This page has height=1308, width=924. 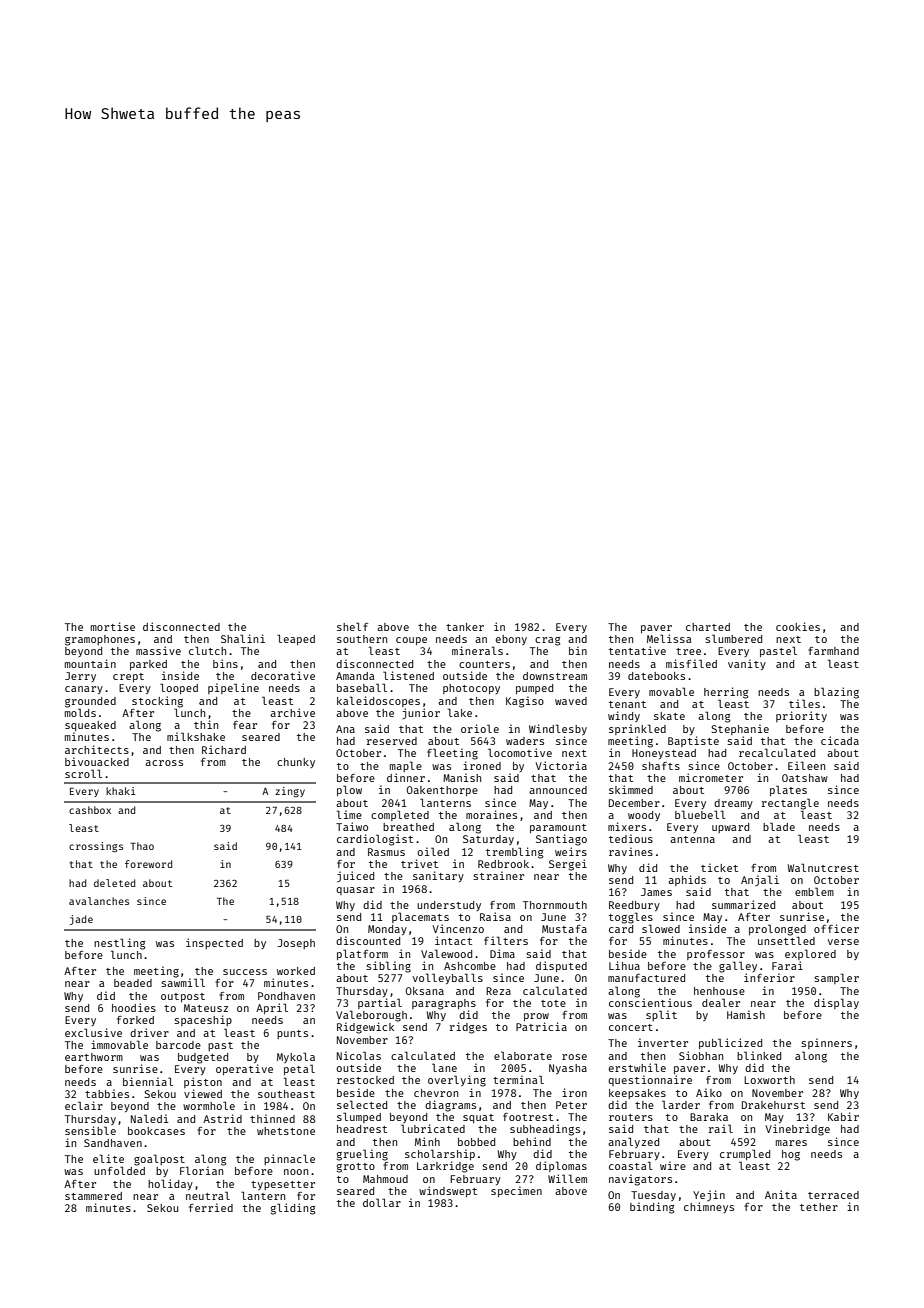 What do you see at coordinates (798, 626) in the page?
I see `cookies` at bounding box center [798, 626].
